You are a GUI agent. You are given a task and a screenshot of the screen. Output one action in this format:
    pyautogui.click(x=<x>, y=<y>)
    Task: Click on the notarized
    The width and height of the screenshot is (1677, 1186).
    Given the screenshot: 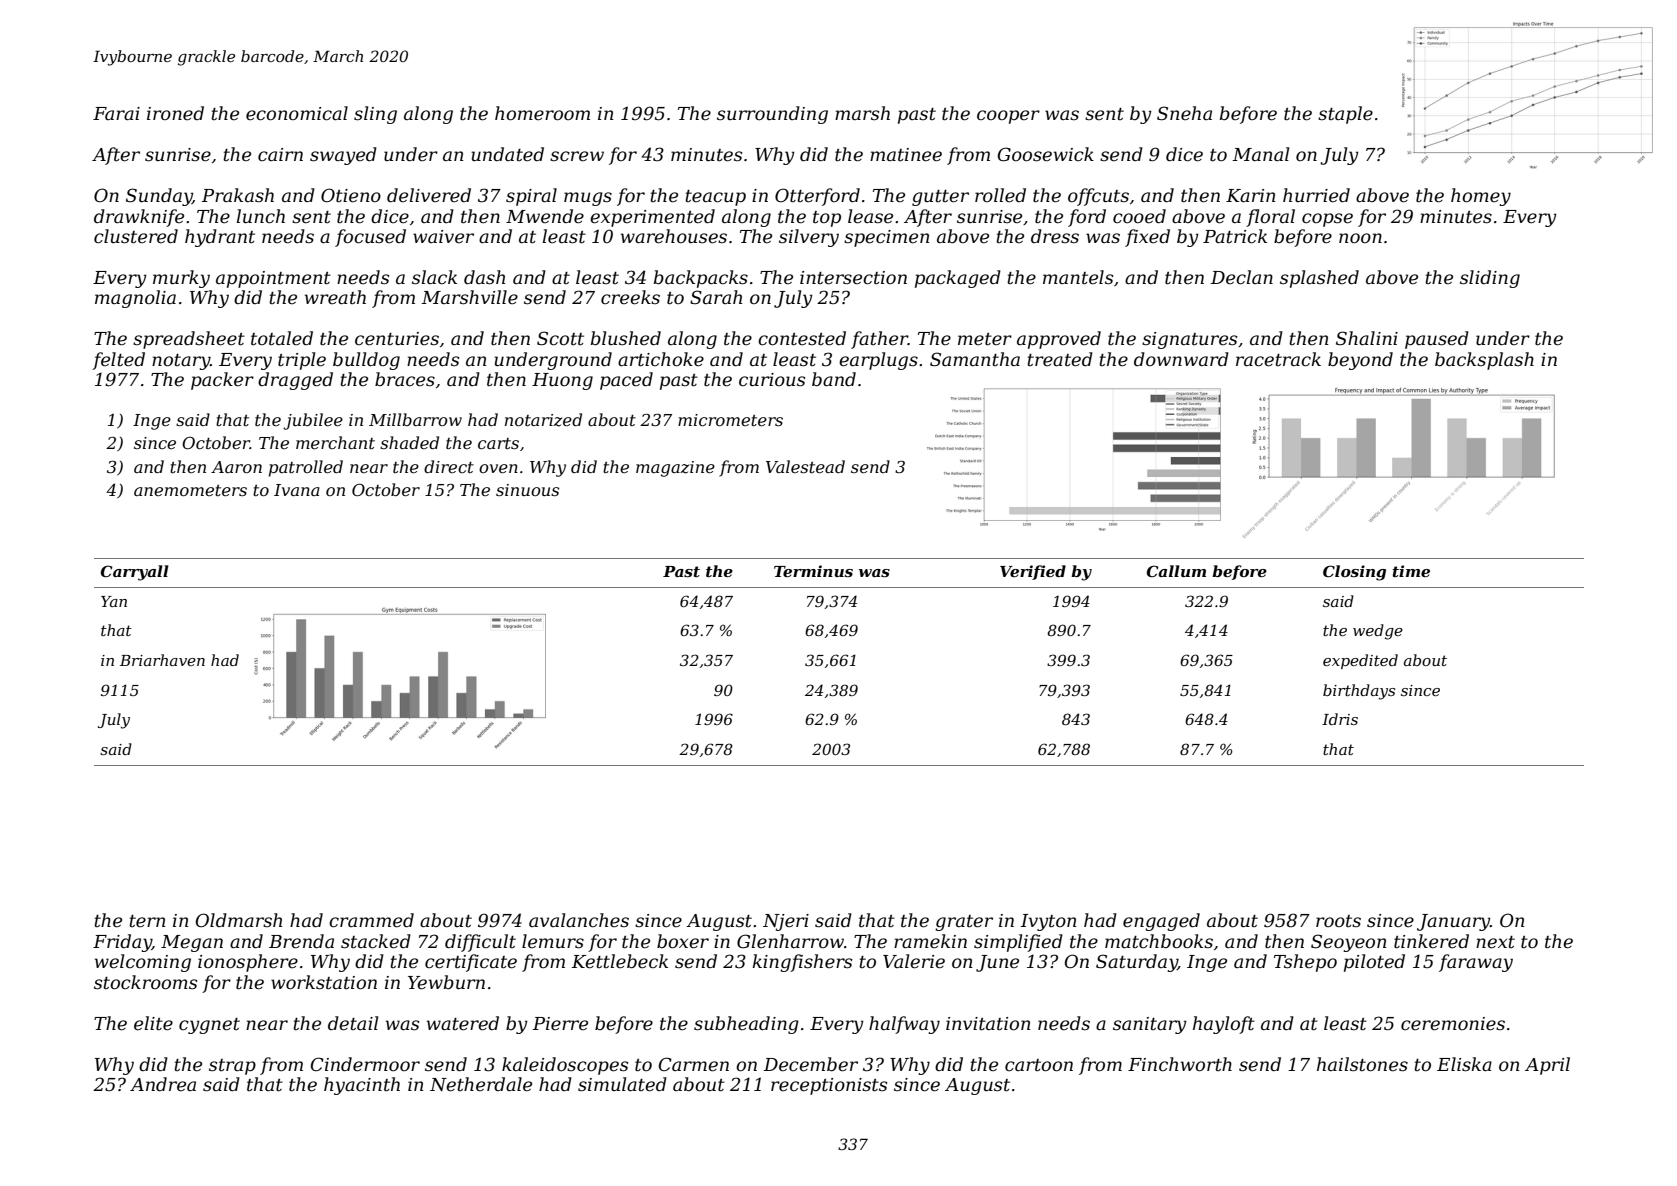 What is the action you would take?
    pyautogui.click(x=543, y=420)
